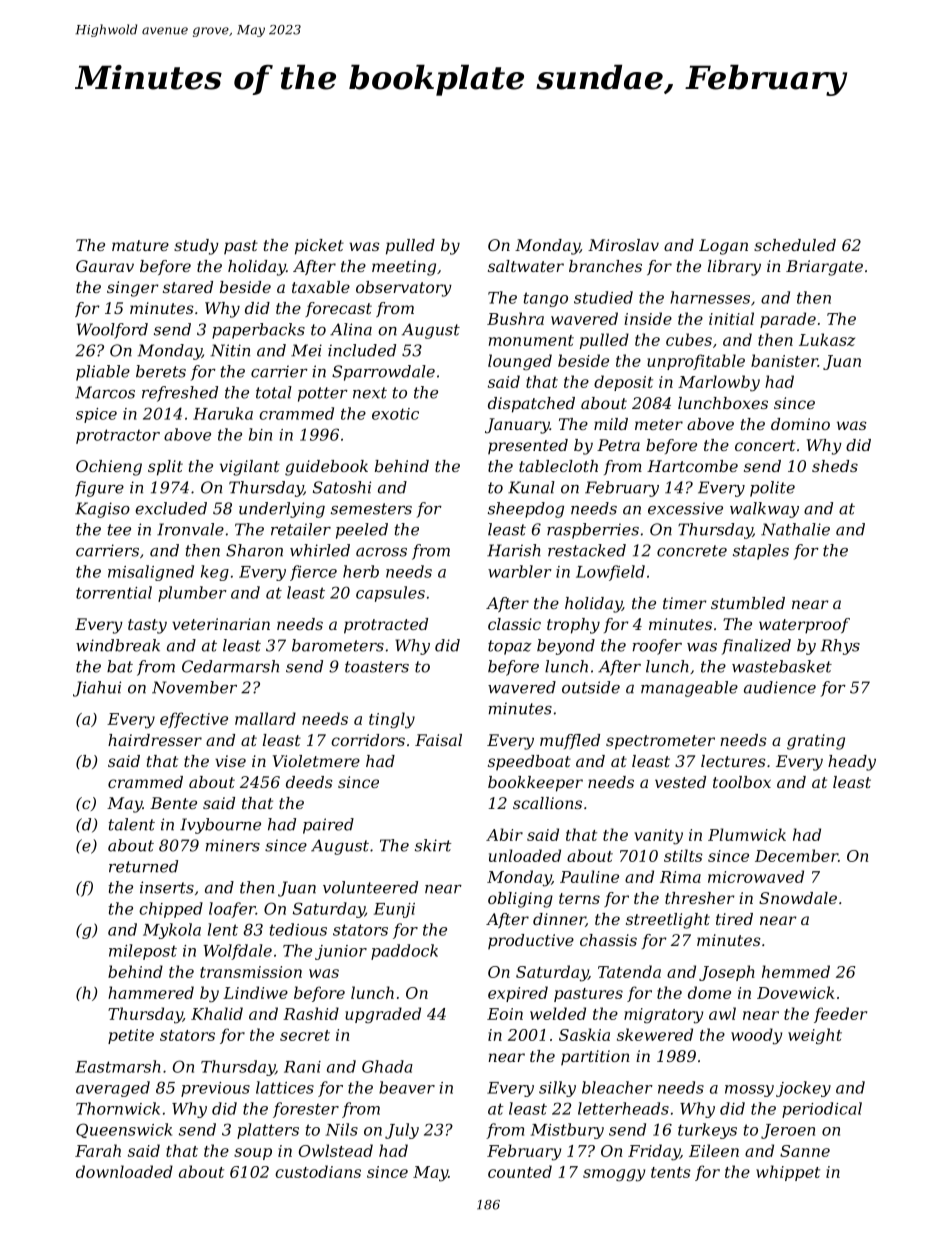 Image resolution: width=952 pixels, height=1233 pixels. What do you see at coordinates (131, 1036) in the screenshot?
I see `petite` at bounding box center [131, 1036].
